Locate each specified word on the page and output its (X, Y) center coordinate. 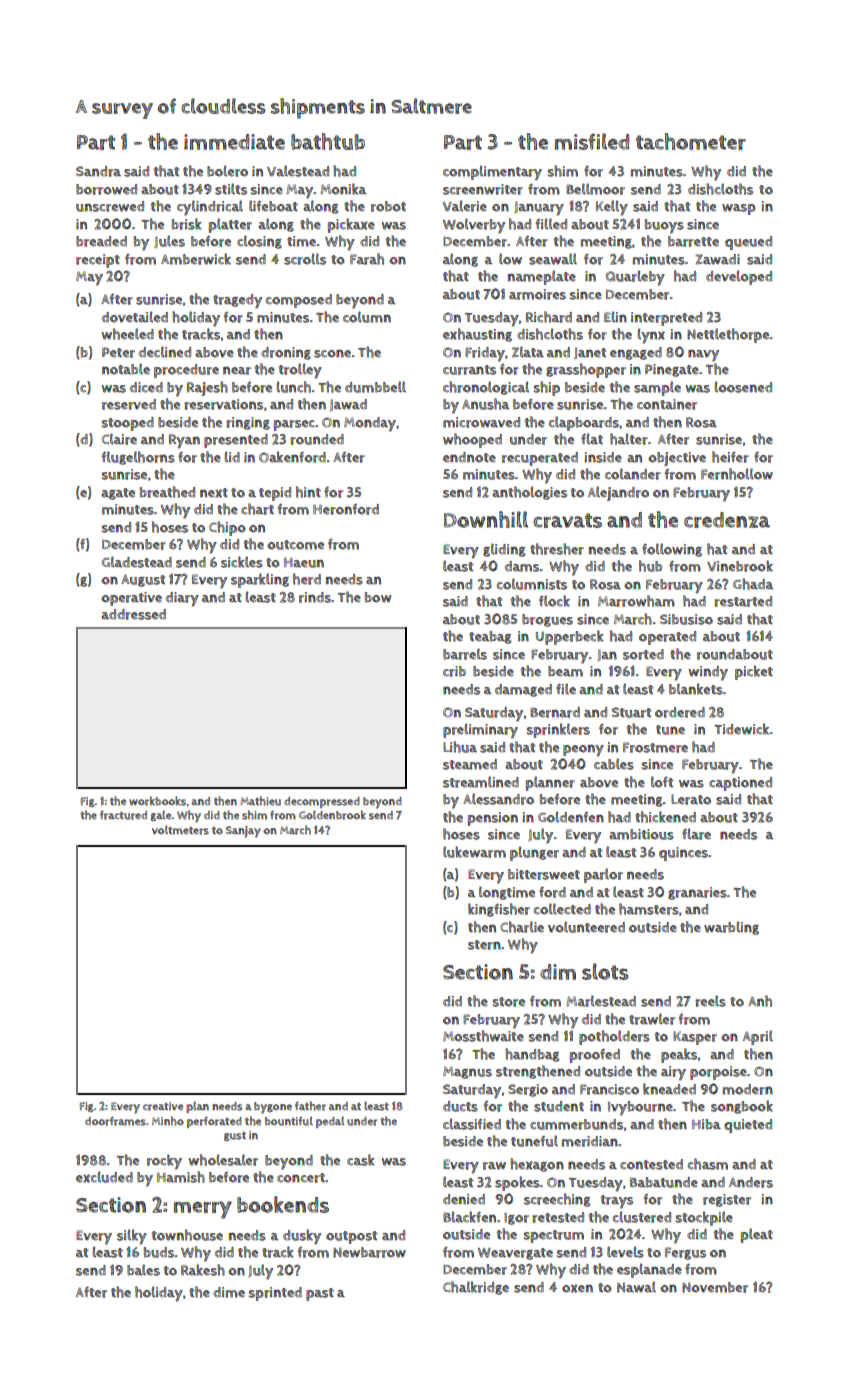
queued (748, 243)
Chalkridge (476, 1288)
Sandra (98, 171)
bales (143, 1270)
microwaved (481, 422)
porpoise (718, 1073)
